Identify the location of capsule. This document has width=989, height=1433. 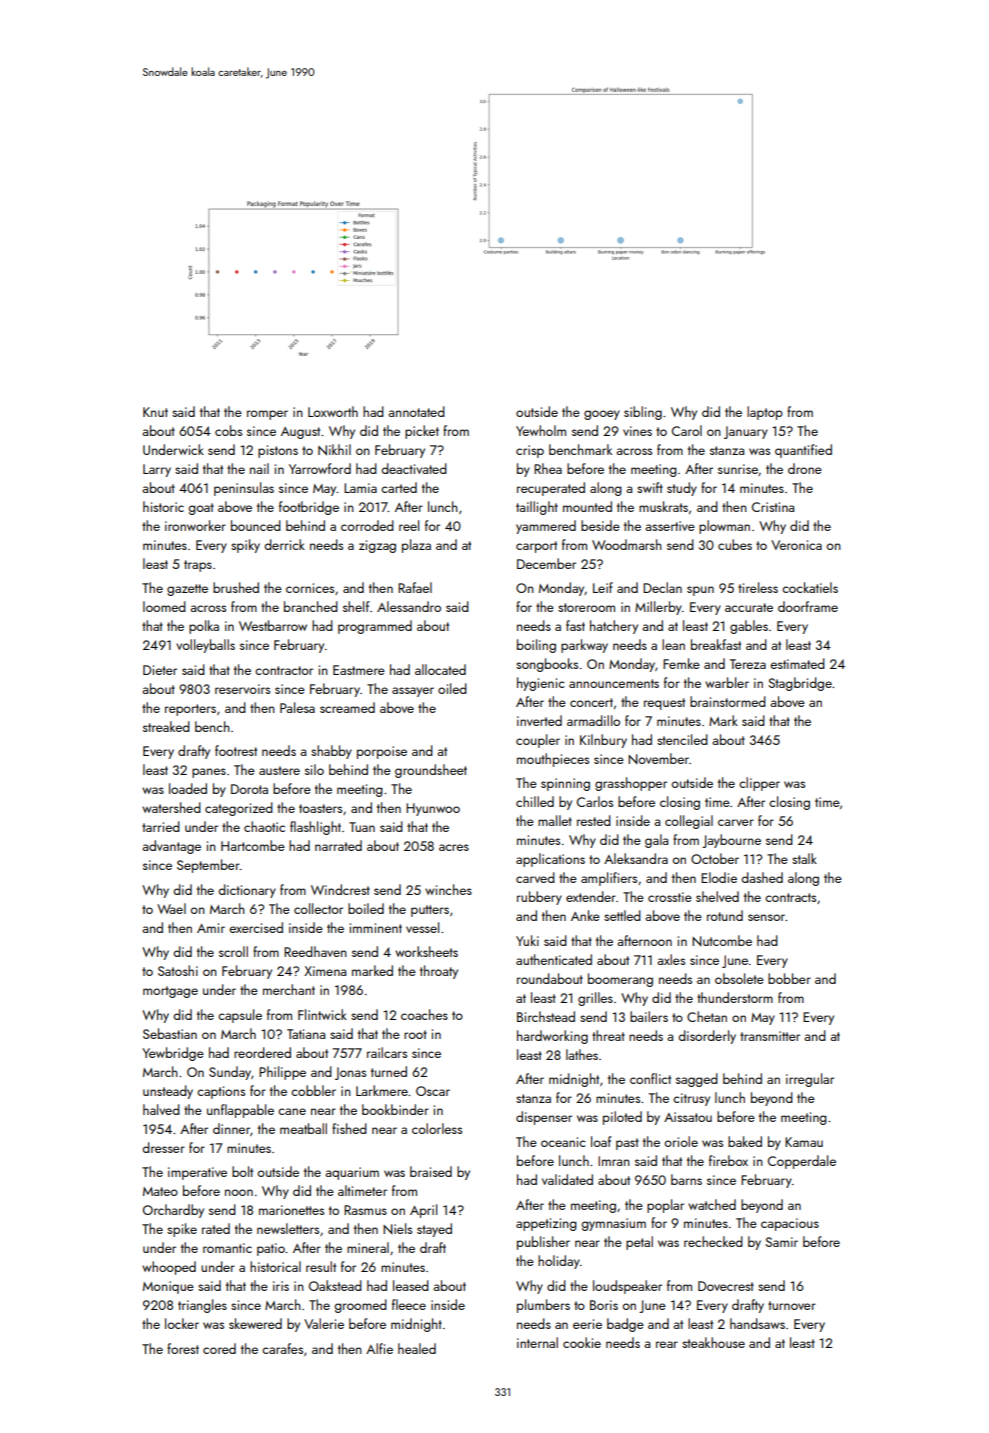
(240, 1016).
